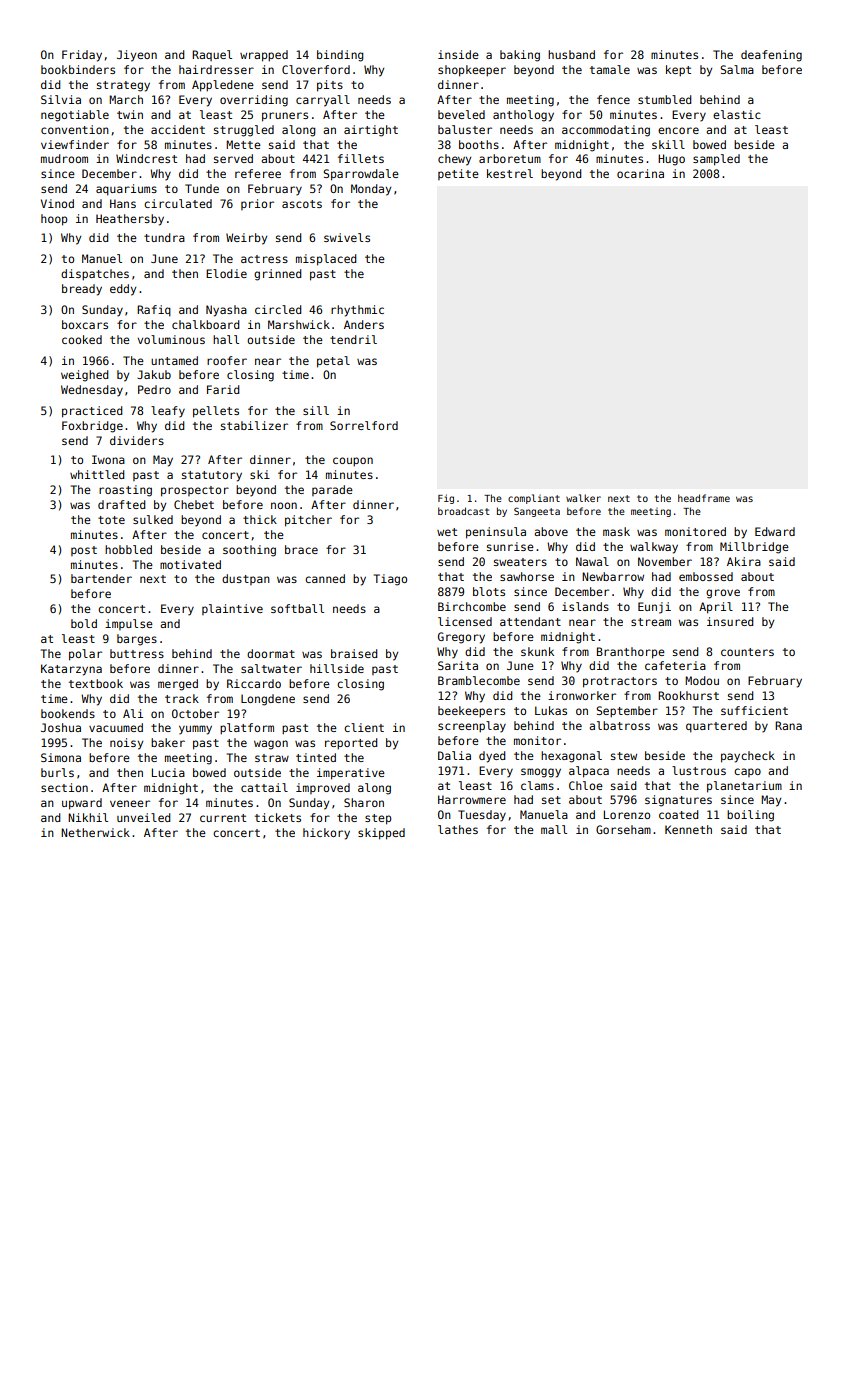  I want to click on mall, so click(554, 829).
